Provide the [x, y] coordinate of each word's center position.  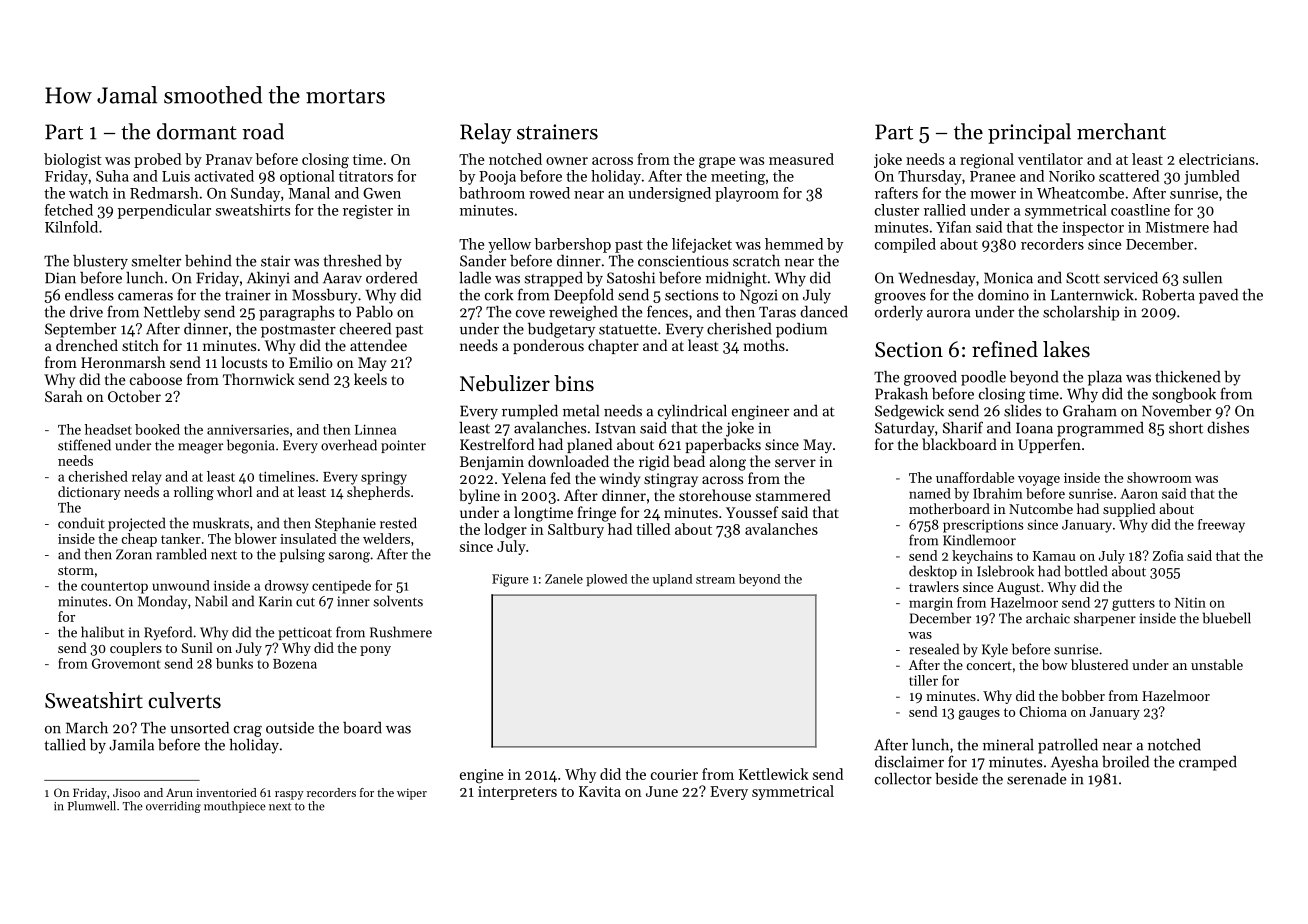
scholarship [1081, 313]
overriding [173, 807]
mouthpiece [235, 807]
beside [956, 779]
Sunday [255, 194]
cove [530, 314]
